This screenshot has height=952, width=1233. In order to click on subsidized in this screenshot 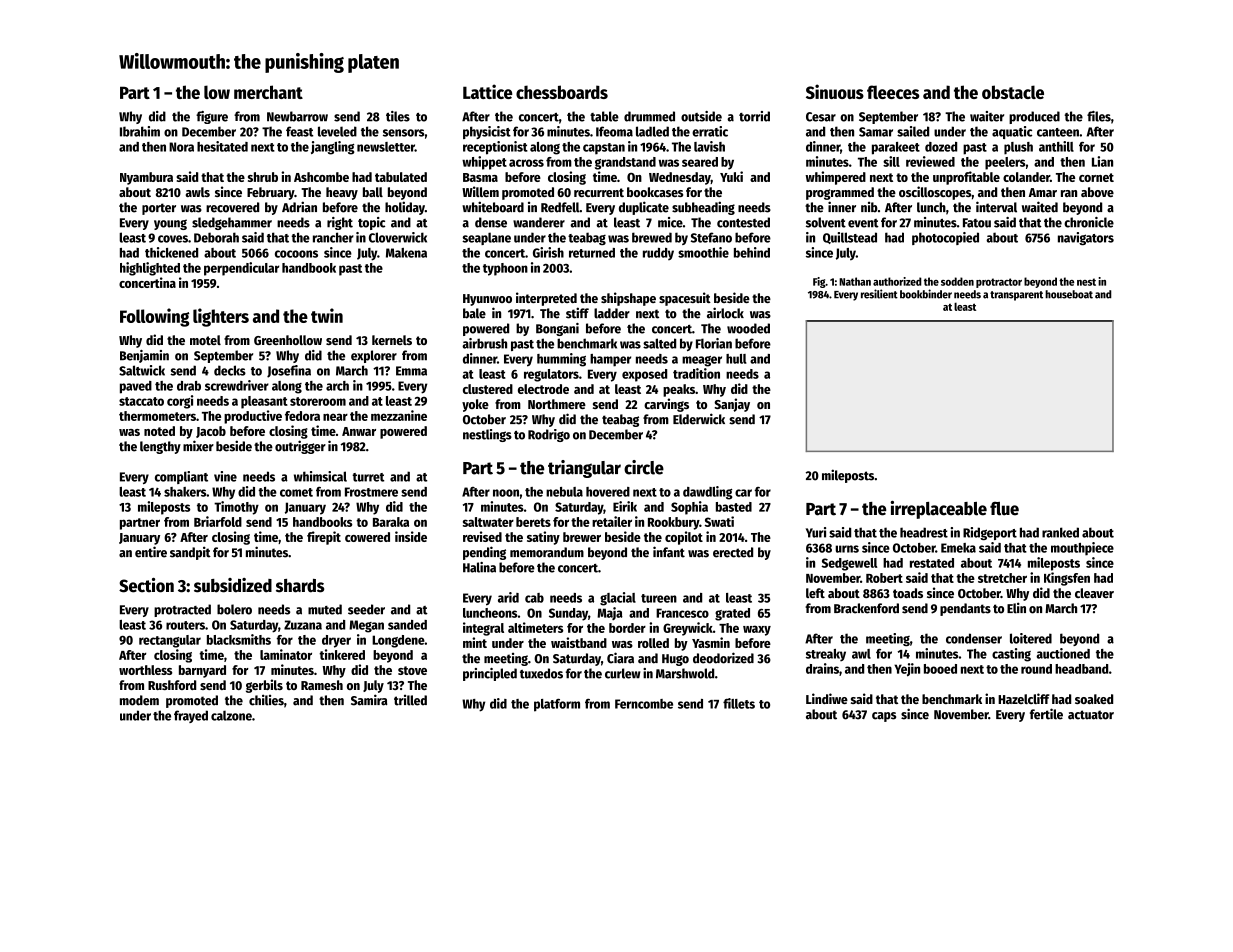, I will do `click(233, 585)`.
